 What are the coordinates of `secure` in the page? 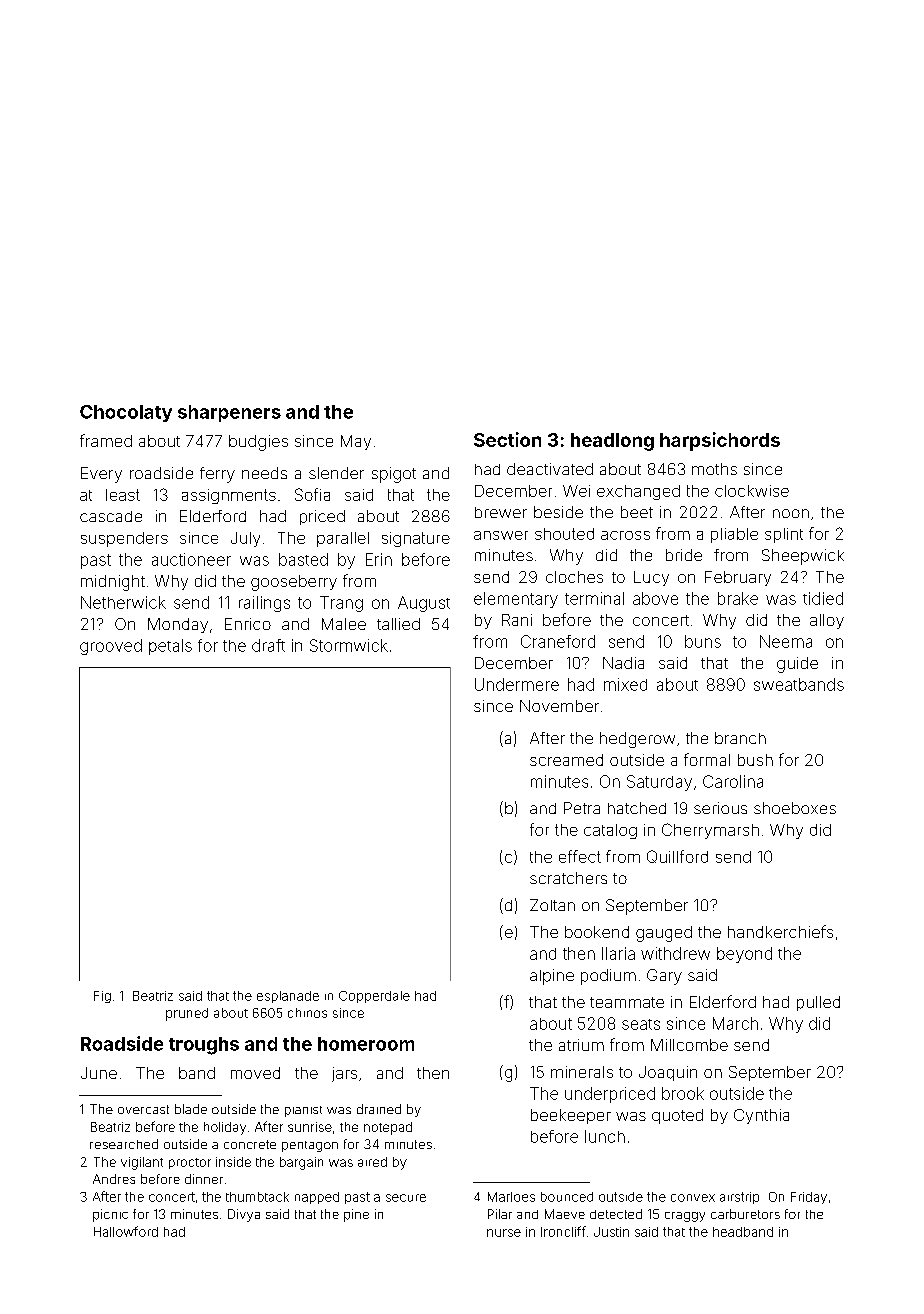 It's located at (406, 1198).
